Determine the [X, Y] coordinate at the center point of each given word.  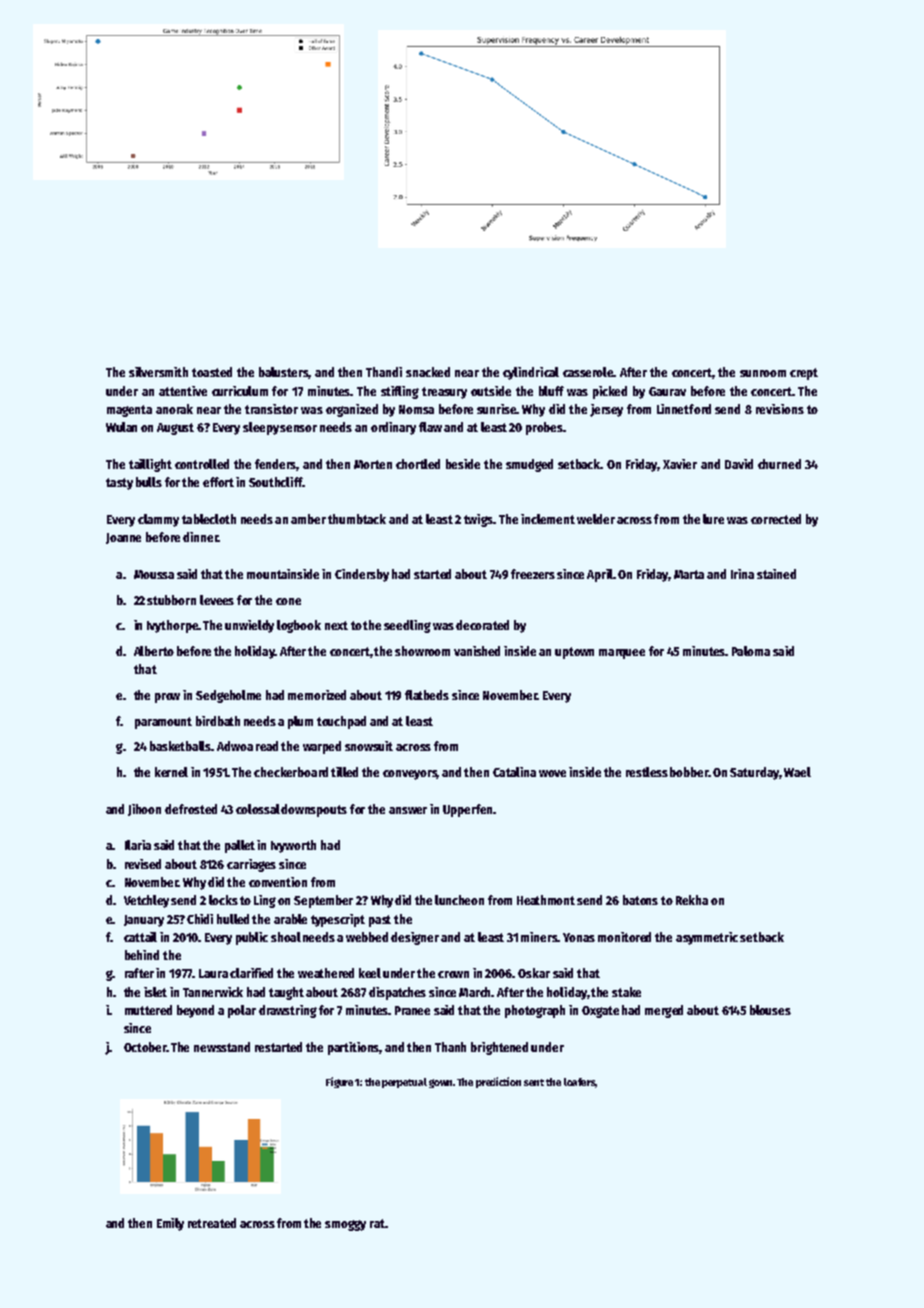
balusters [283, 372]
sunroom [763, 373]
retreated [212, 1223]
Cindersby [362, 575]
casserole [588, 372]
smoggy [345, 1225]
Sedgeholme [228, 696]
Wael [797, 772]
